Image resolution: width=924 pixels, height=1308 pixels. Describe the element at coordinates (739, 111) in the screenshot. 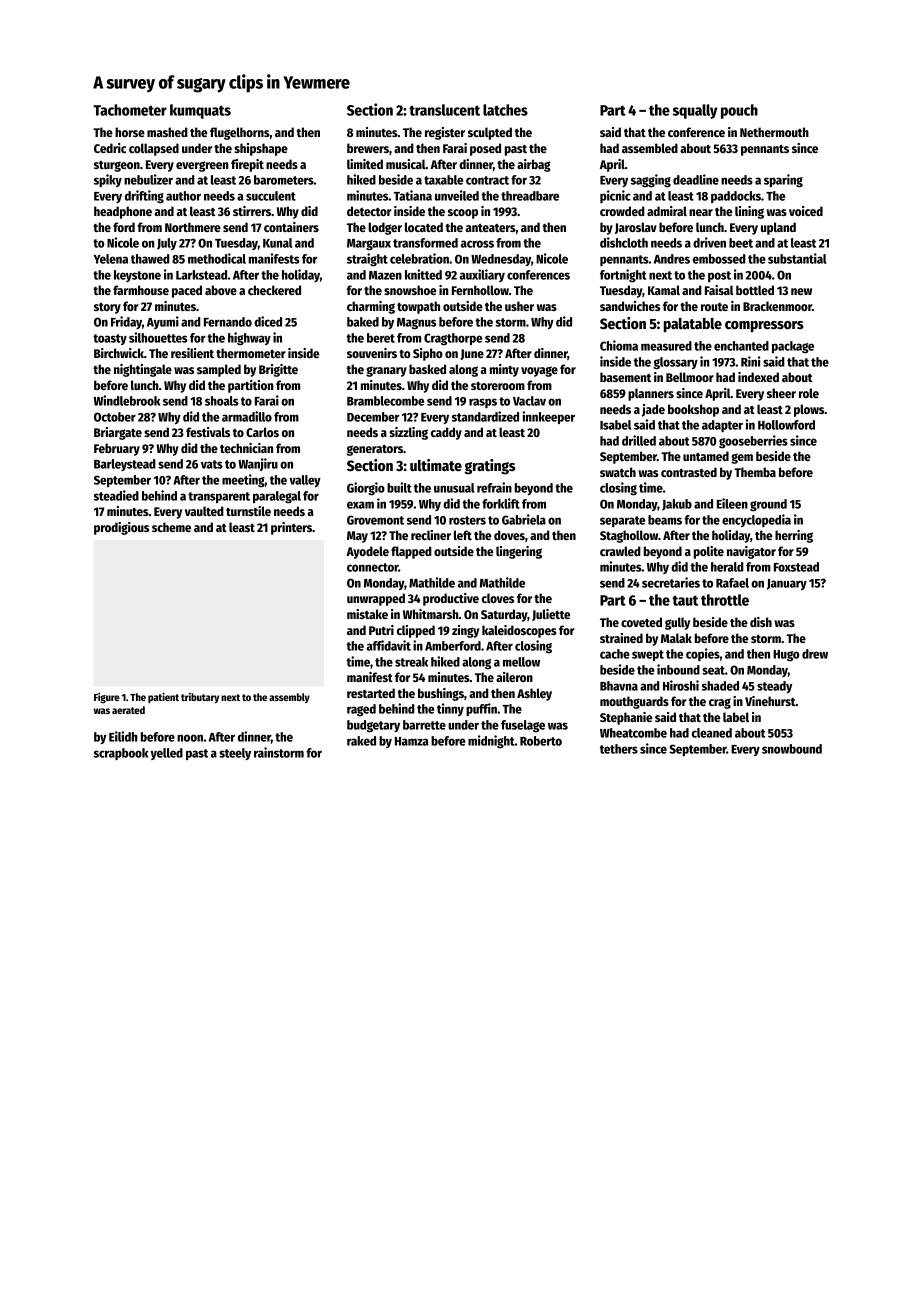

I see `pouch` at that location.
